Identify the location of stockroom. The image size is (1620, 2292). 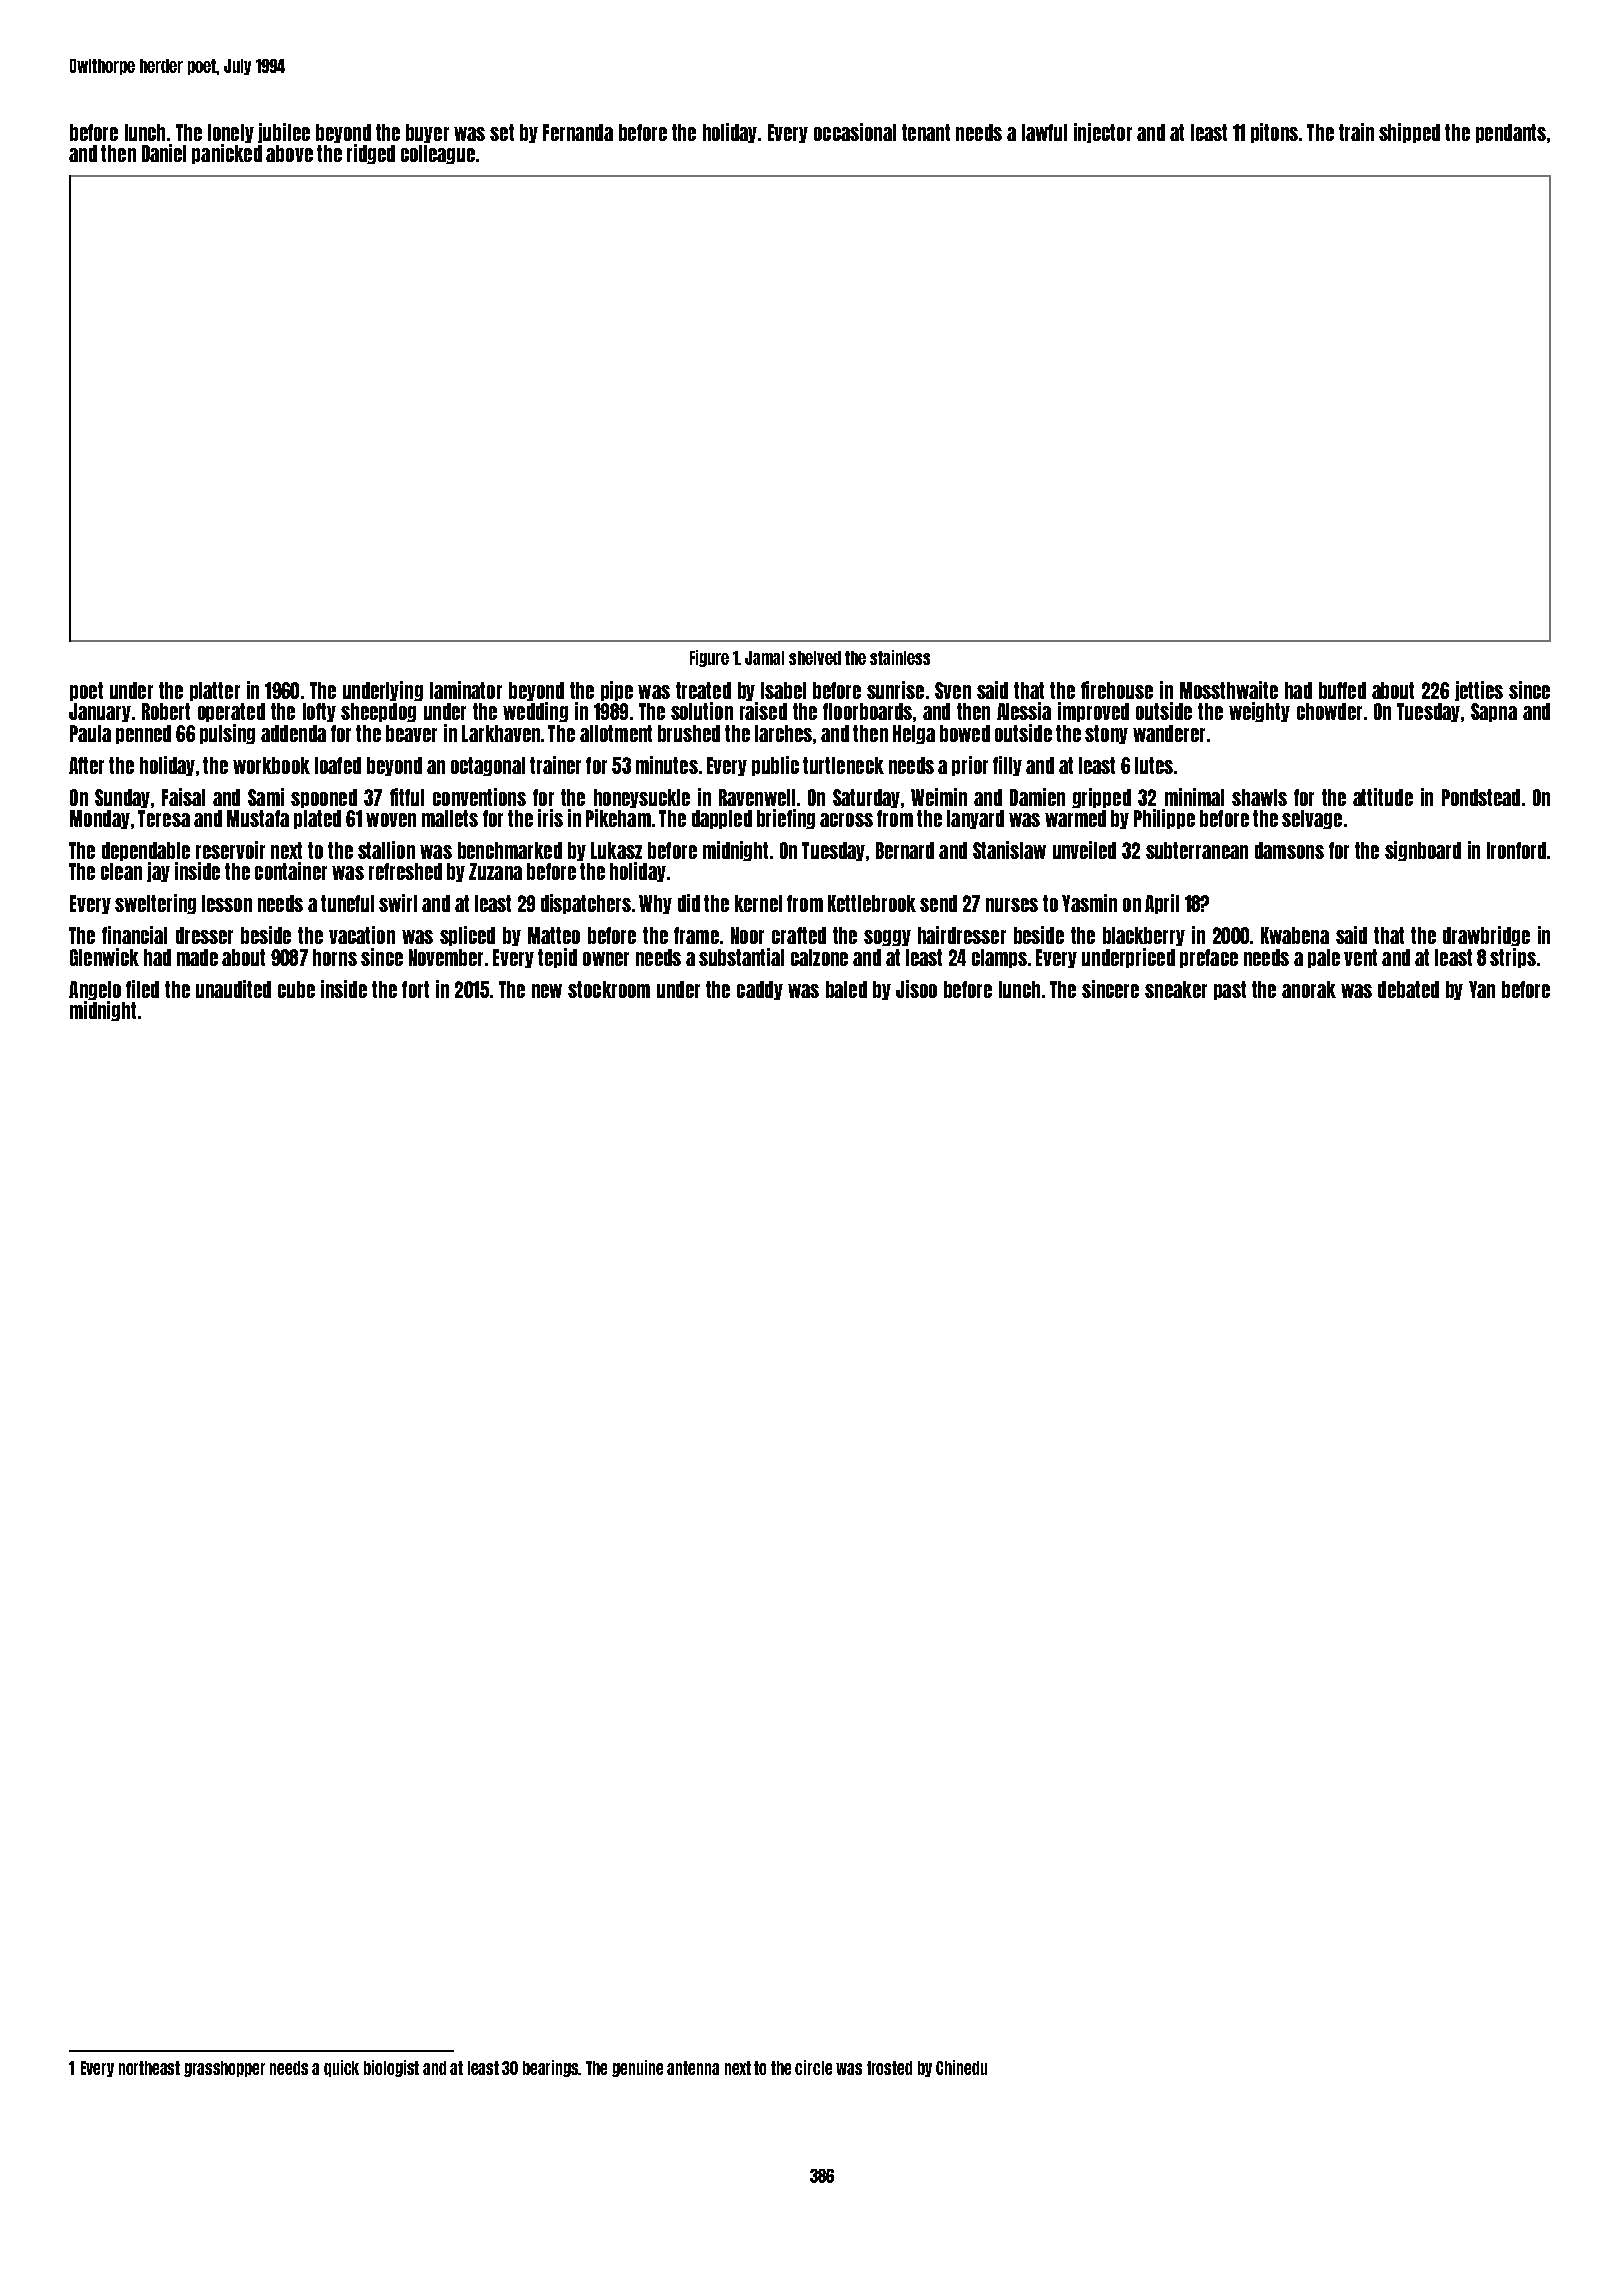
(609, 989).
